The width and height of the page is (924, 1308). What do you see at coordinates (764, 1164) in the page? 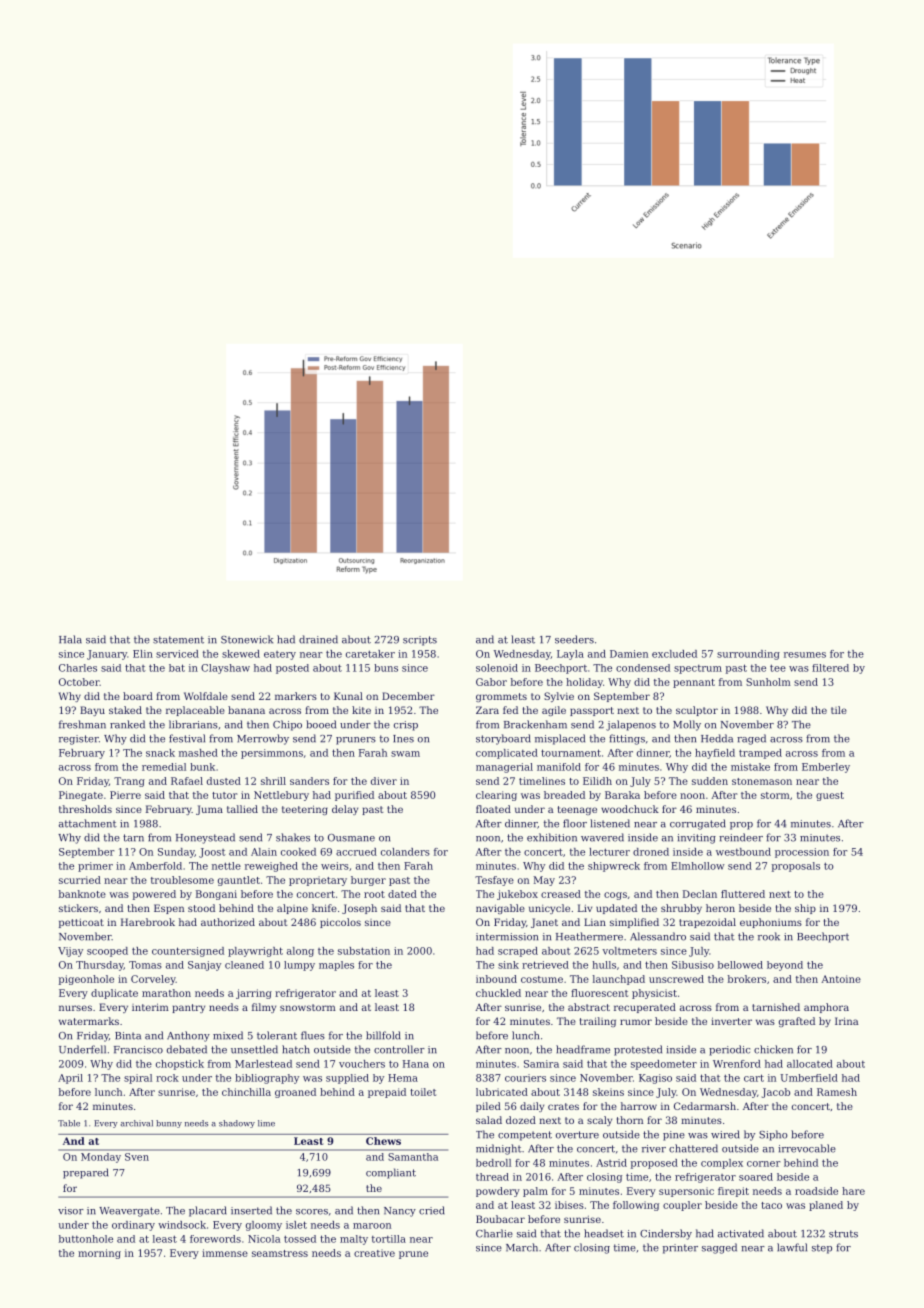
I see `corner` at bounding box center [764, 1164].
